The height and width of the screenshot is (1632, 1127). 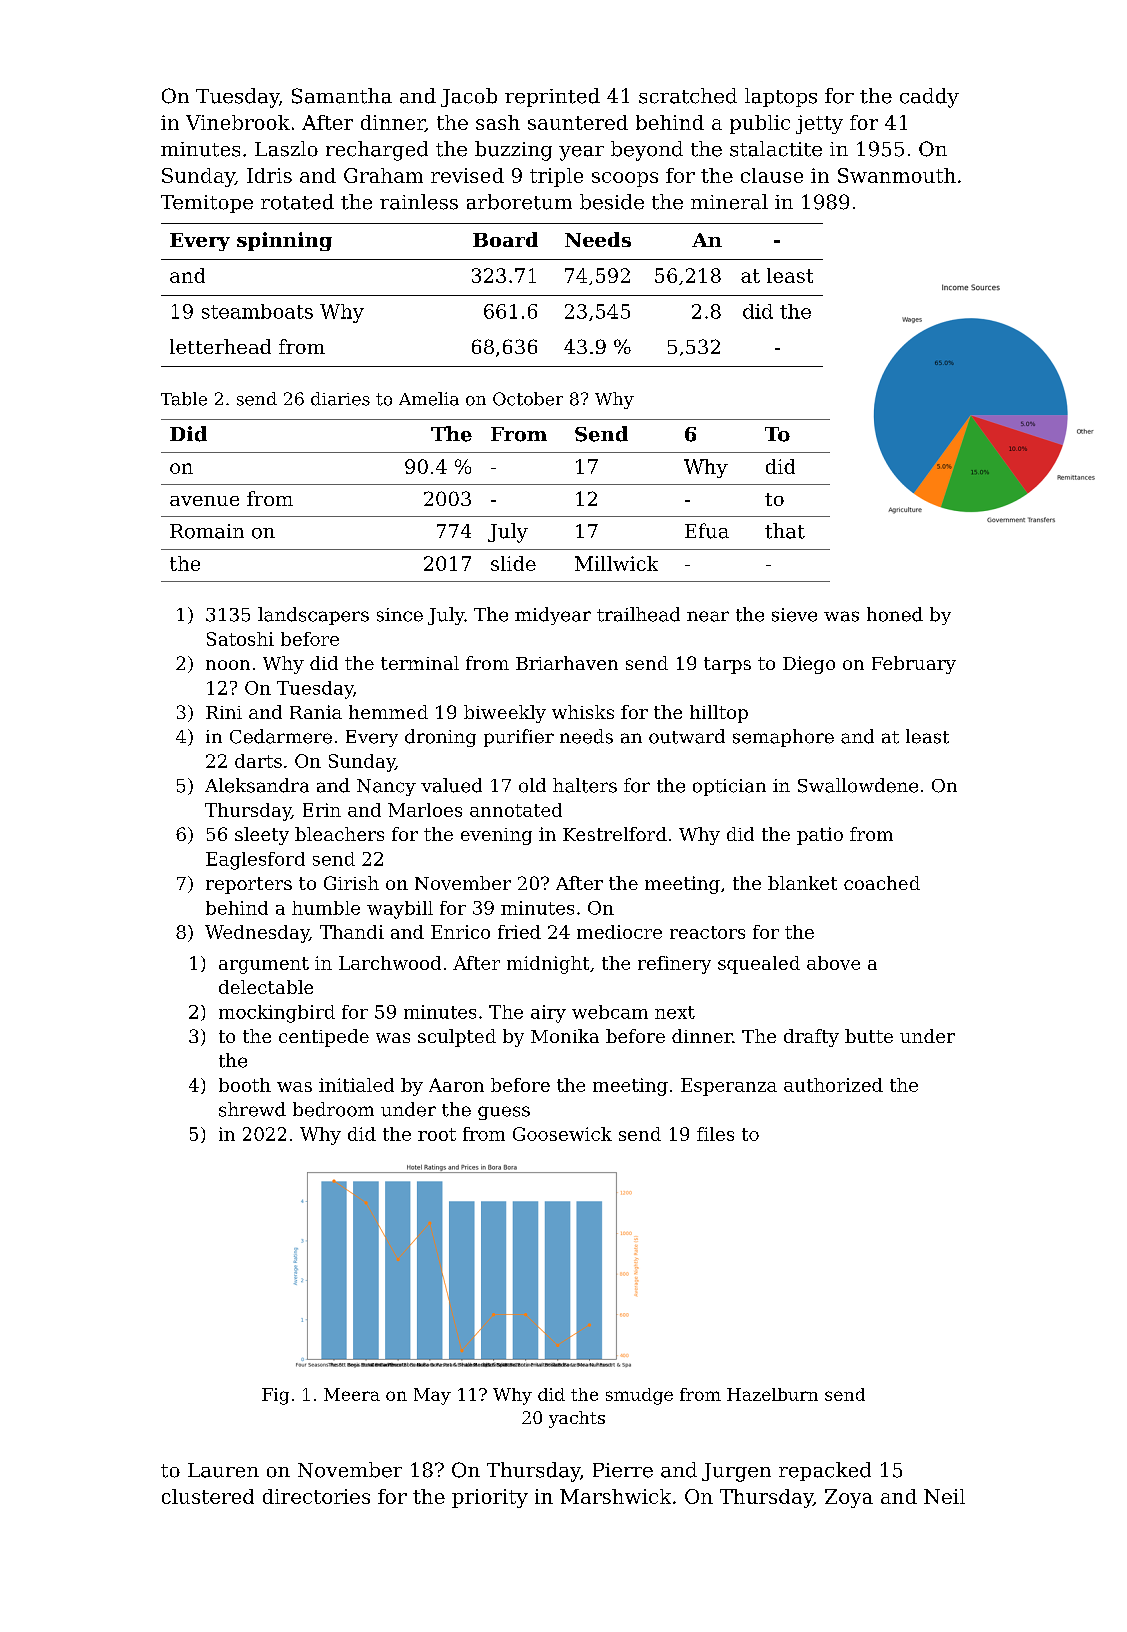 I want to click on clustered, so click(x=208, y=1496).
